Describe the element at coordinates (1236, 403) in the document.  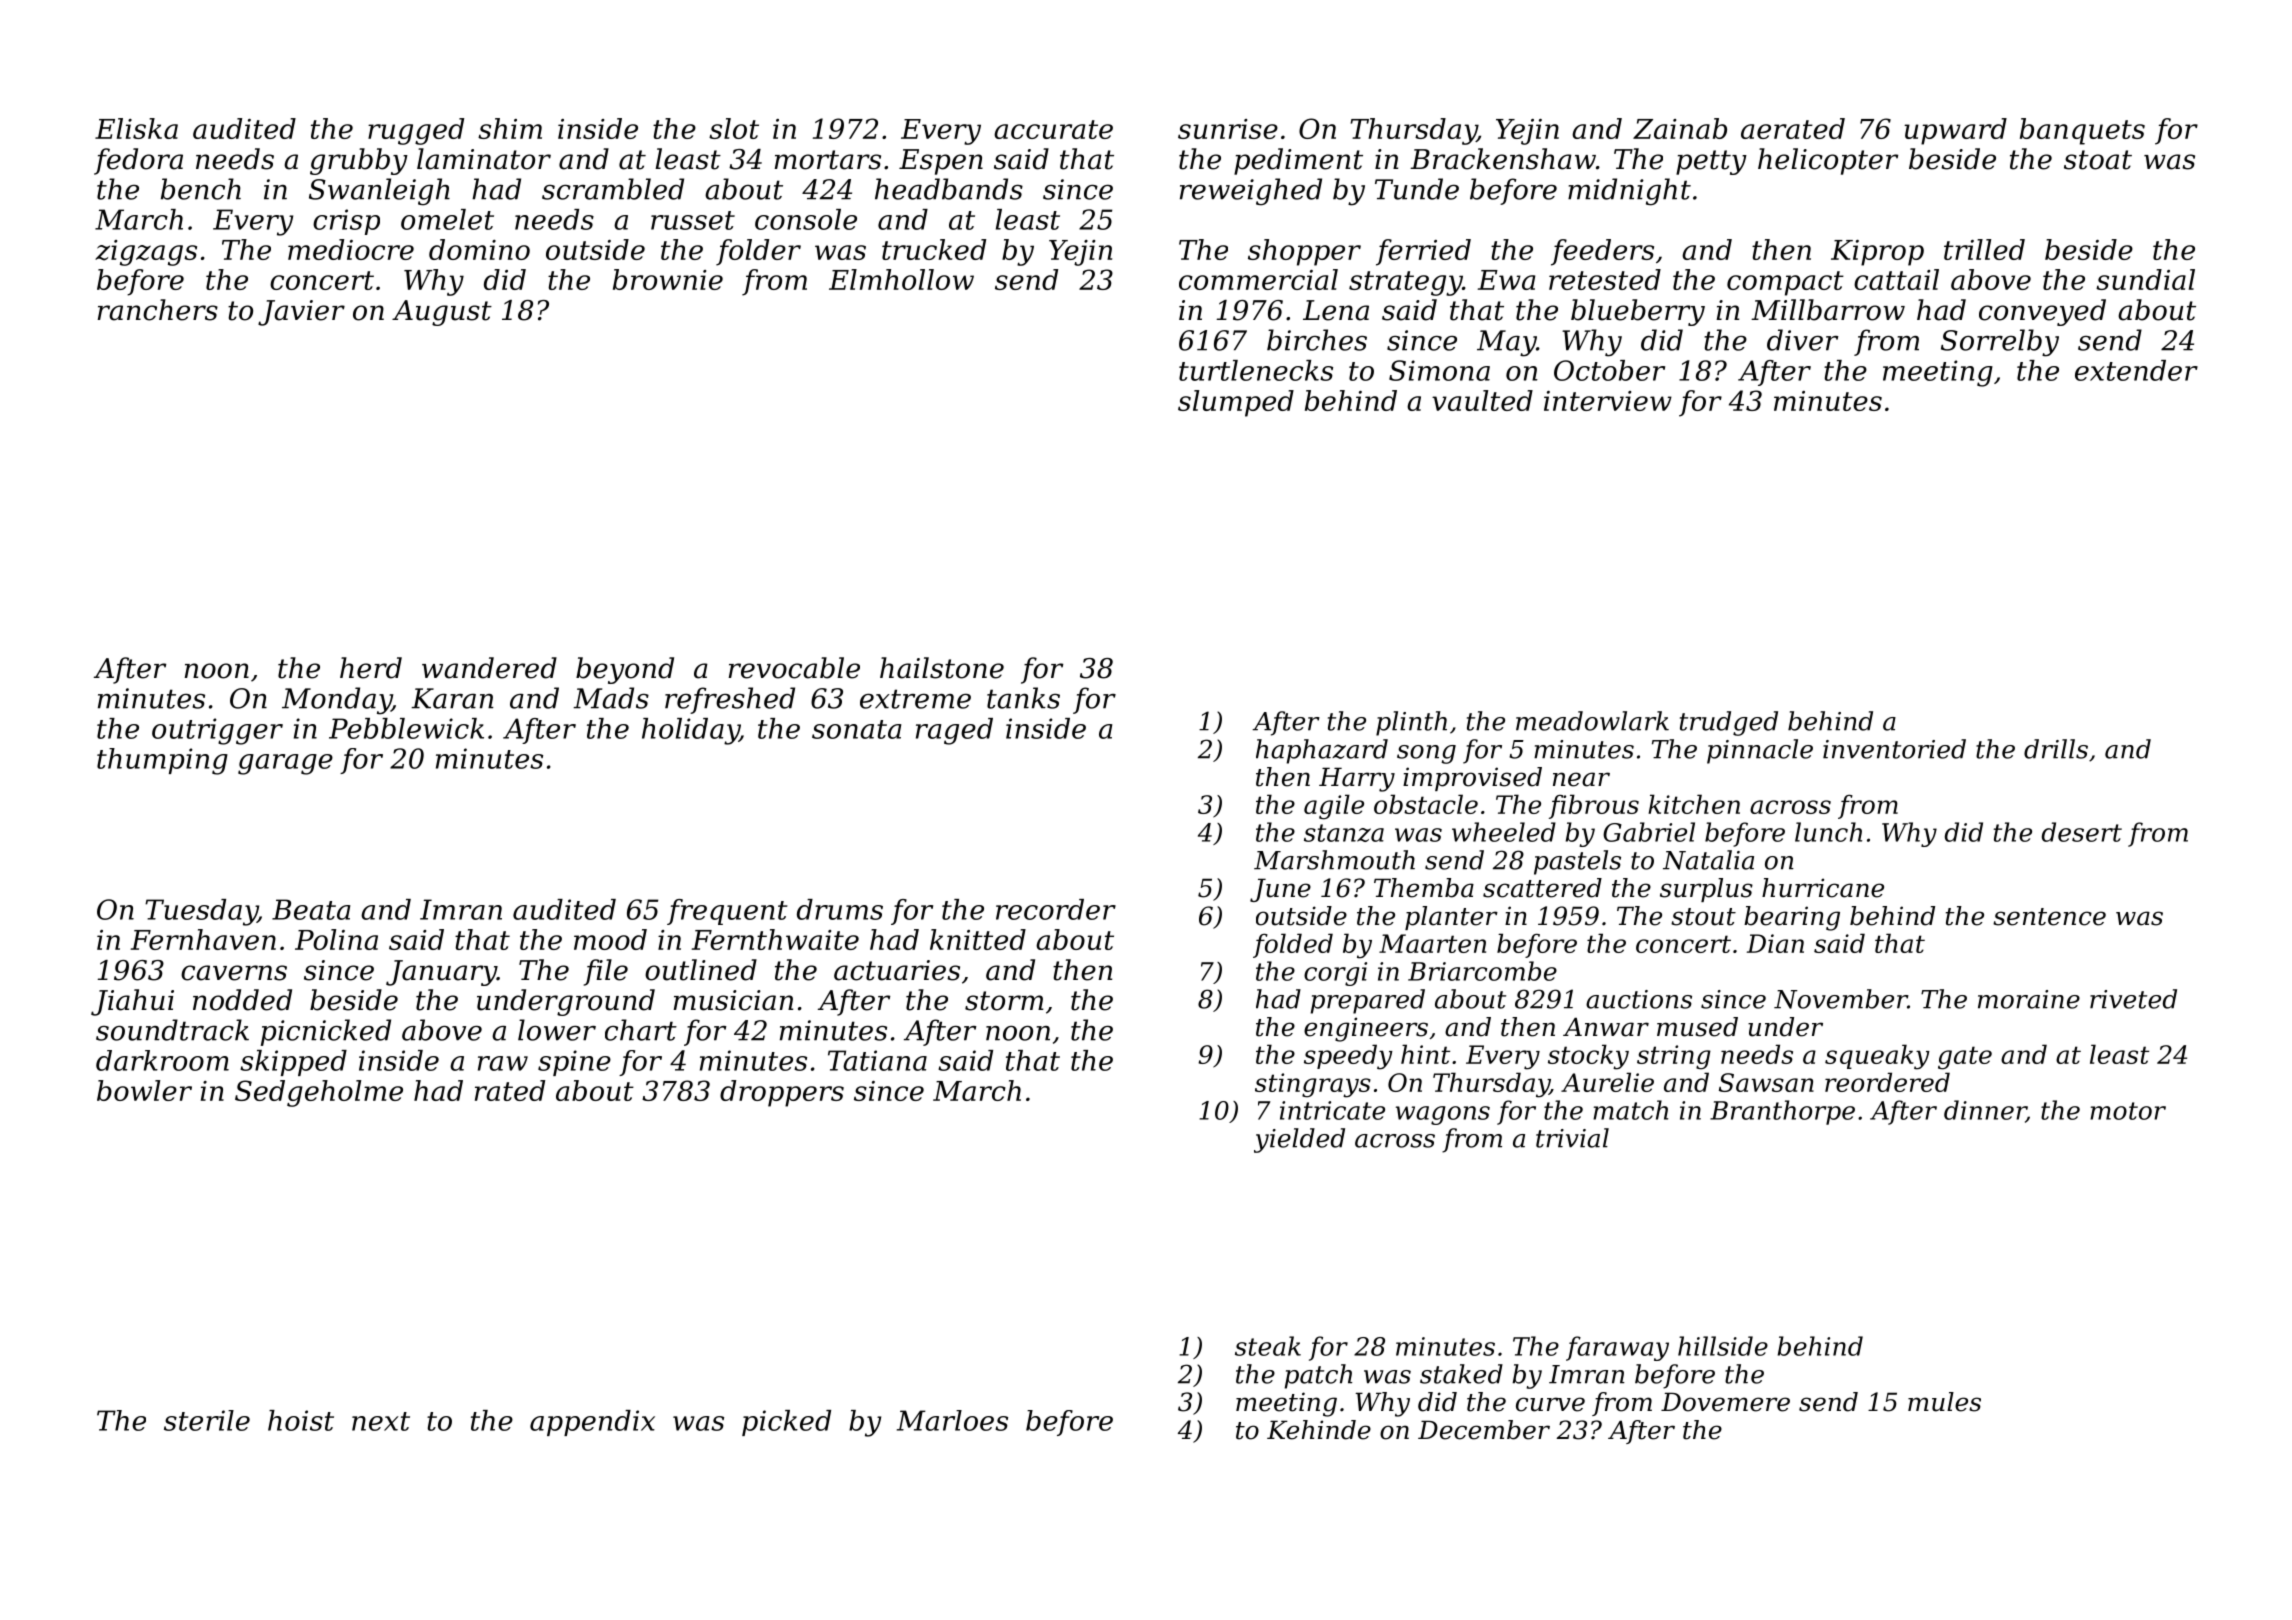
I see `slumped` at that location.
